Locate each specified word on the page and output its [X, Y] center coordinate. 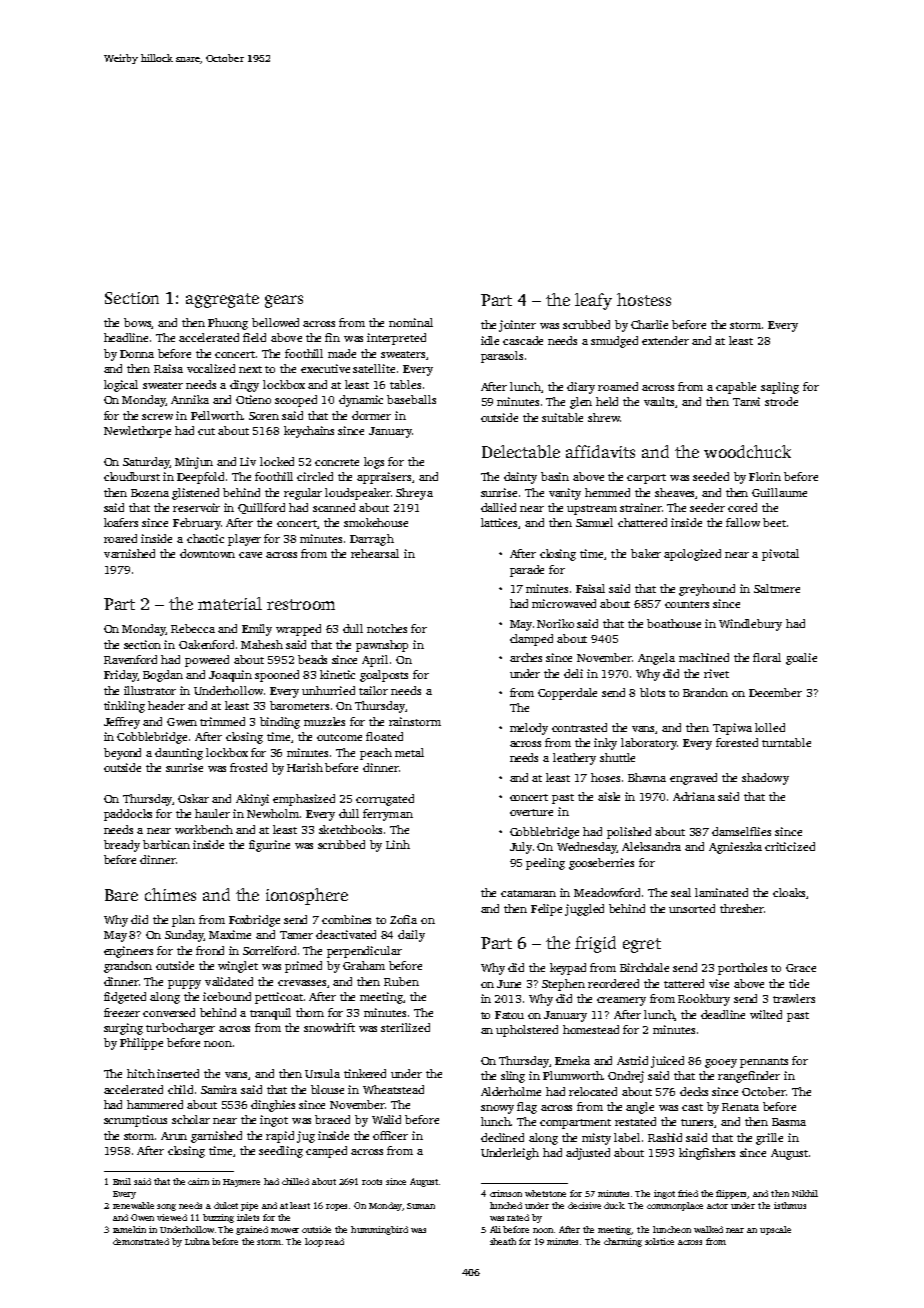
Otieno [253, 399]
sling [513, 1077]
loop [314, 1242]
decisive [584, 1205]
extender [665, 340]
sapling [780, 388]
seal [681, 892]
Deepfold [200, 478]
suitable [562, 417]
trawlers [794, 998]
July [521, 848]
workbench [204, 829]
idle [490, 340]
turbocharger [180, 1029]
